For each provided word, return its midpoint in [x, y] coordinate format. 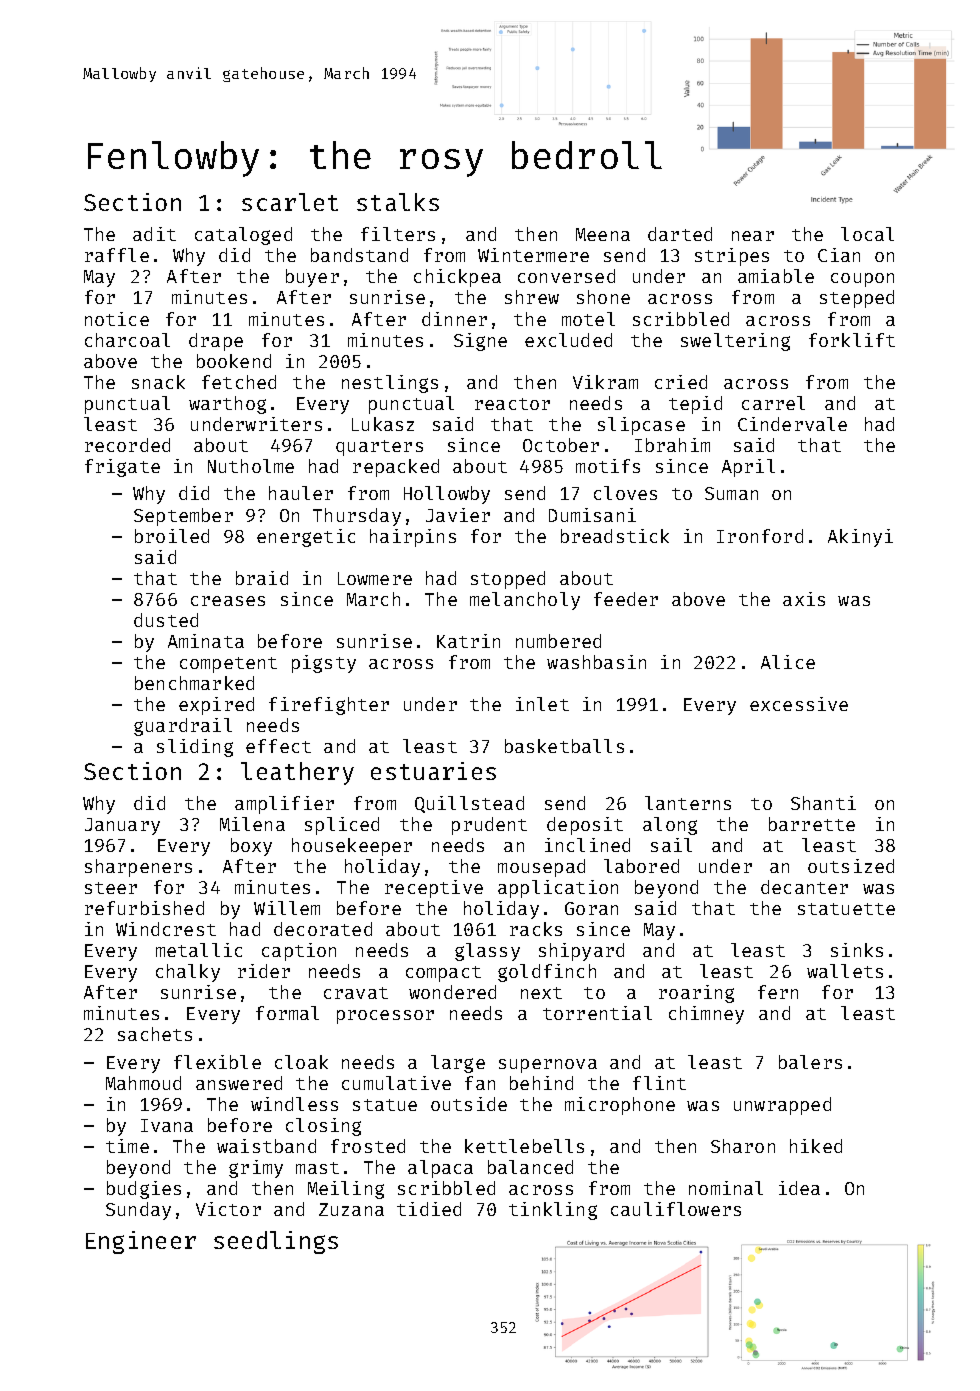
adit [154, 234]
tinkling [553, 1211]
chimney [706, 1015]
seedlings [276, 1242]
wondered [452, 992]
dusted [166, 620]
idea [799, 1188]
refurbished [144, 908]
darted [680, 234]
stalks [398, 202]
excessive [799, 704]
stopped [508, 580]
